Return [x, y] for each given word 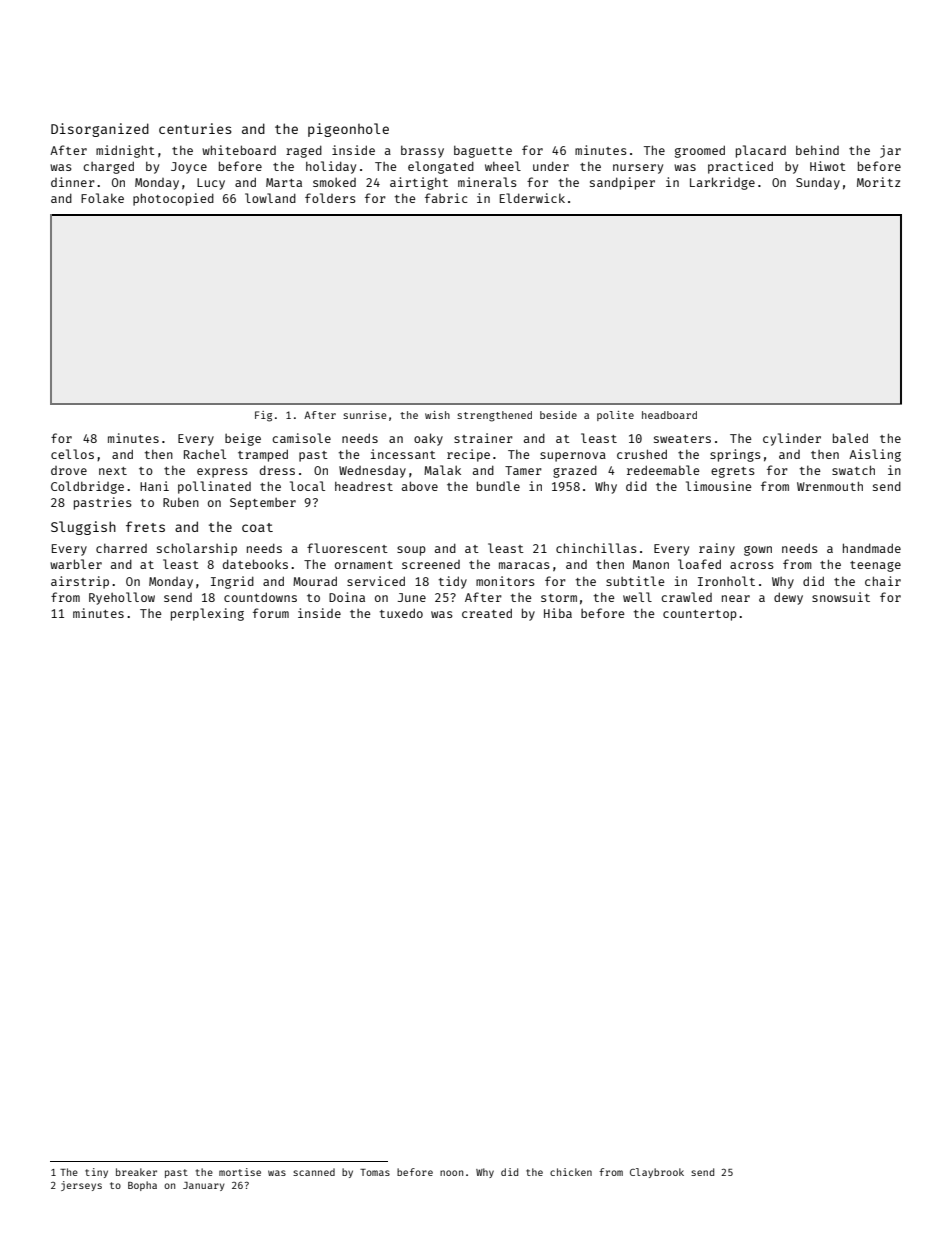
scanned [314, 1172]
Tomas [375, 1172]
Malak [442, 470]
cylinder [792, 439]
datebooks [255, 564]
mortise [240, 1172]
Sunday [818, 183]
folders [330, 198]
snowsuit [841, 597]
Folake [102, 198]
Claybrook [657, 1173]
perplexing [207, 614]
